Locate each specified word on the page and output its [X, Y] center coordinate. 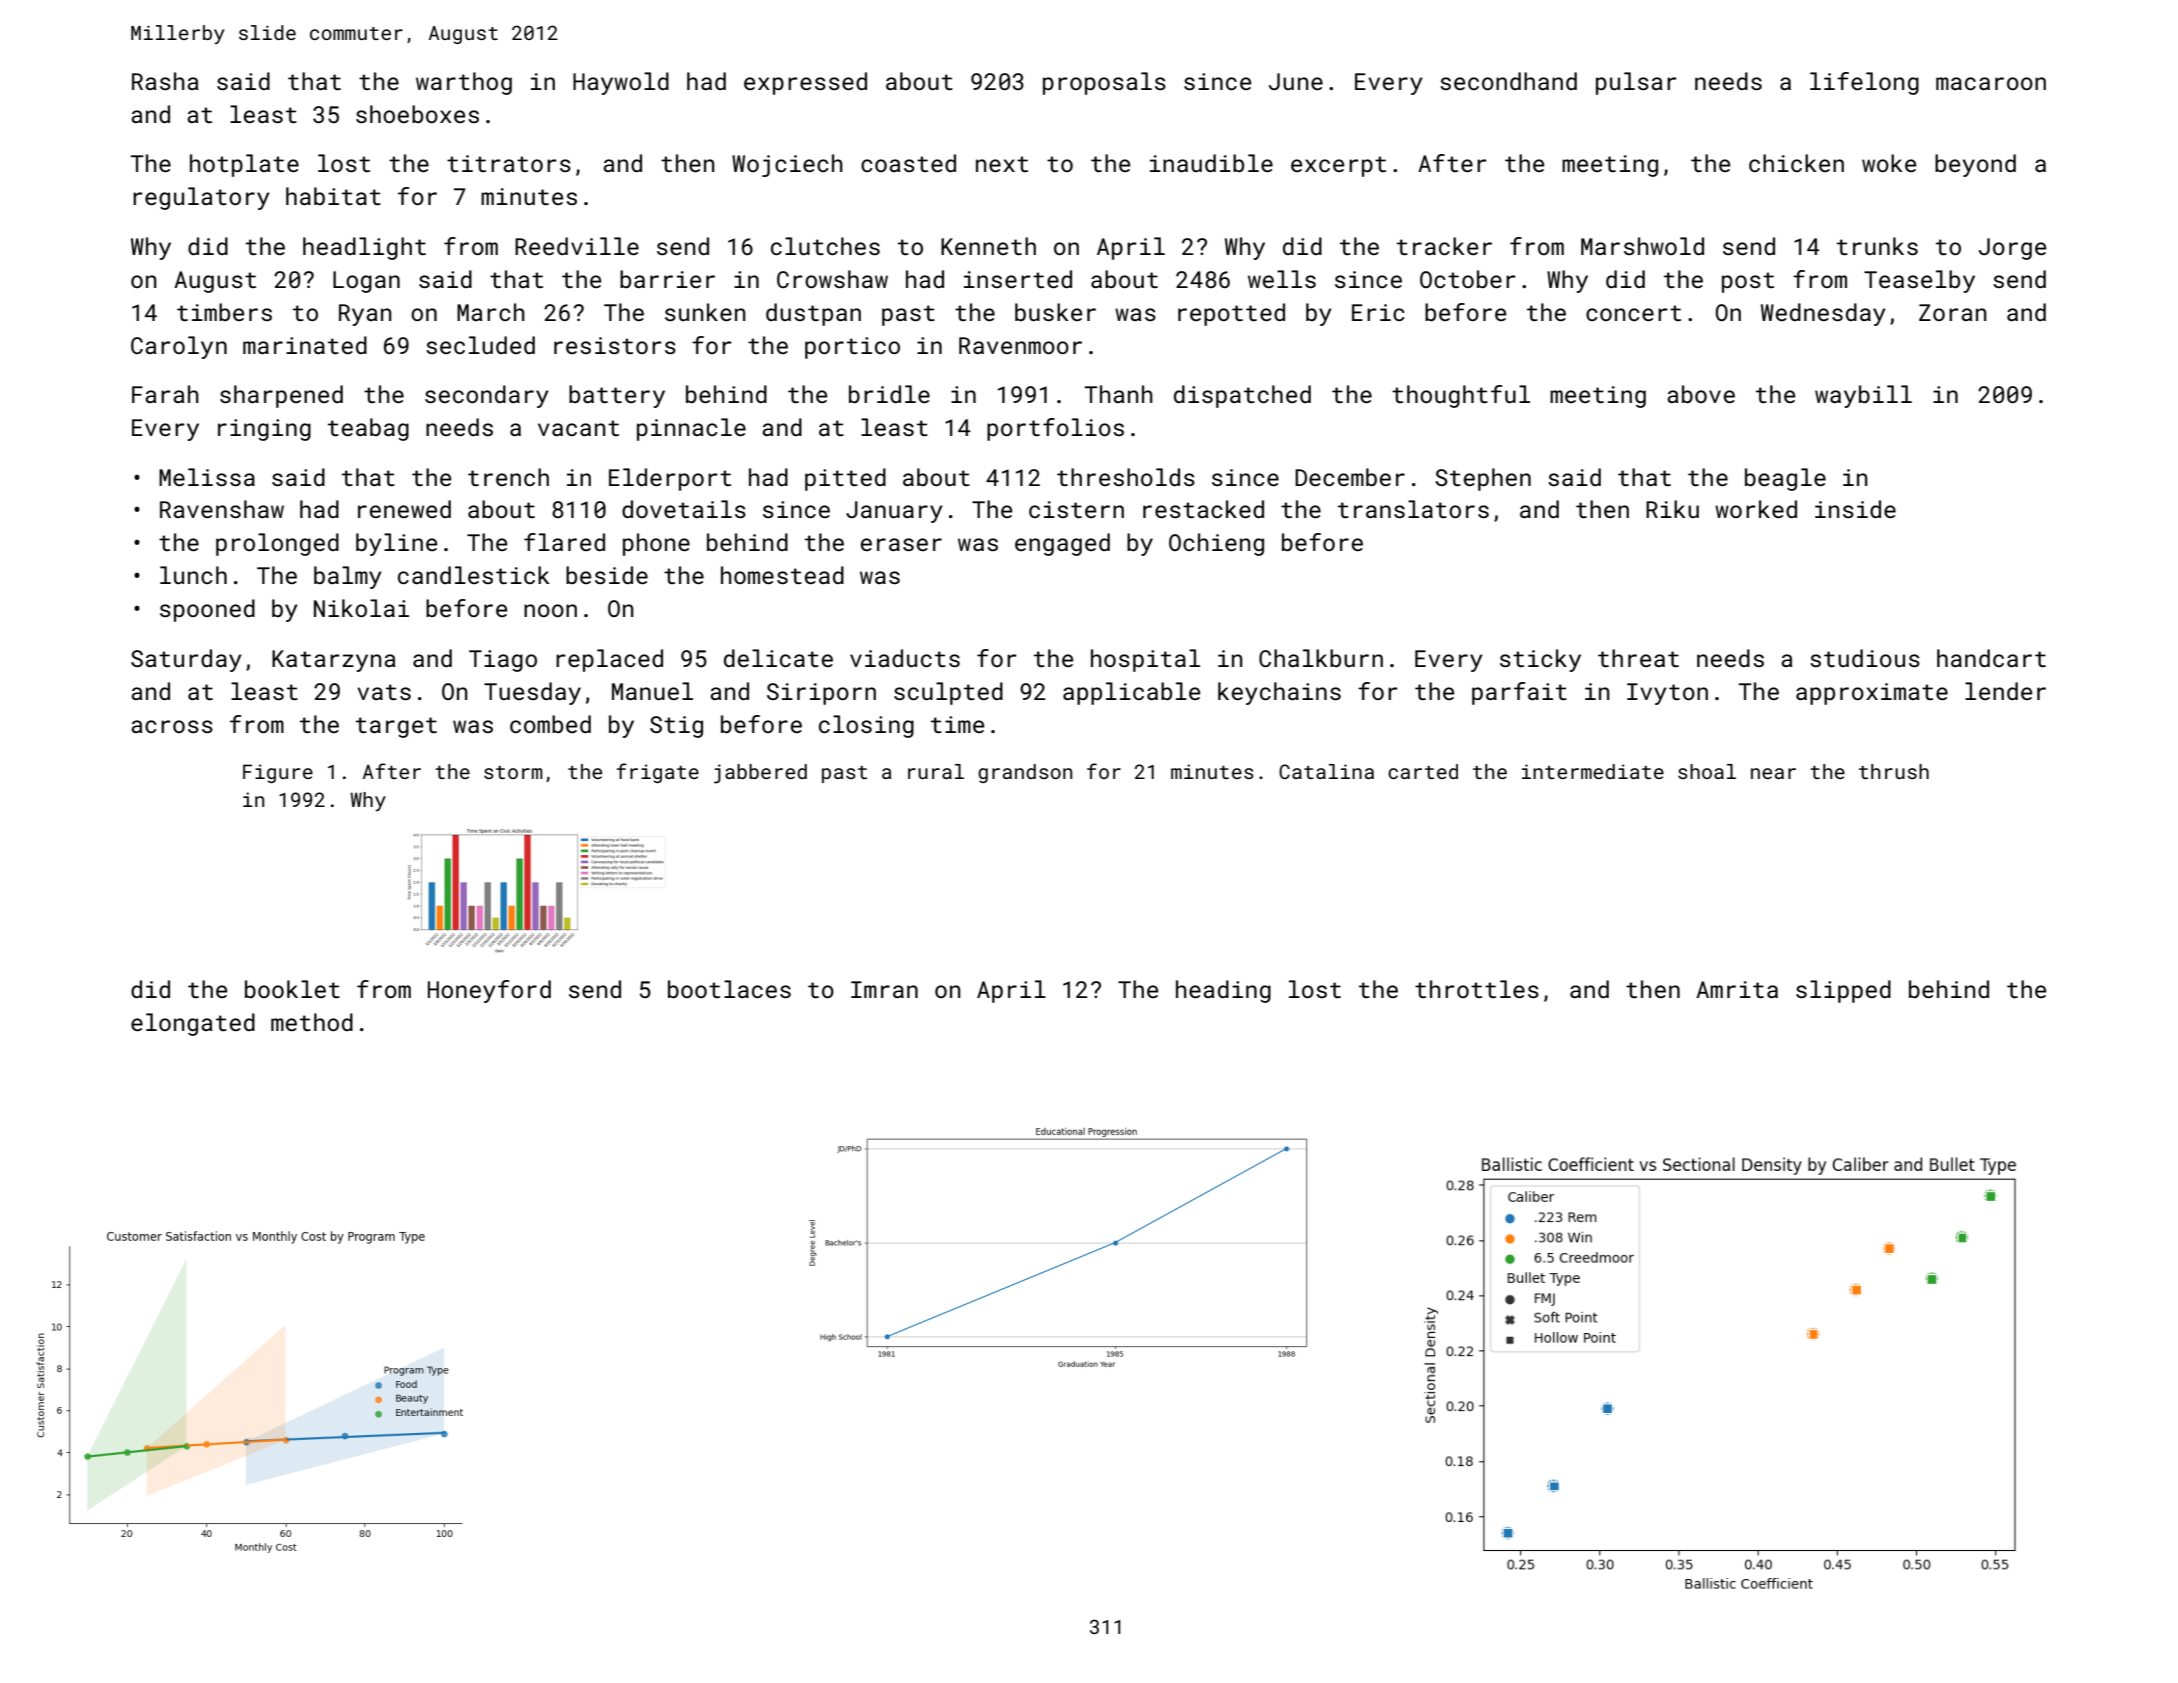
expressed [805, 83]
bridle [889, 394]
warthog [464, 83]
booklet [292, 989]
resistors [615, 345]
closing [866, 726]
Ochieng [1216, 544]
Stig [676, 727]
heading [1223, 991]
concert [1633, 313]
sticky [1540, 660]
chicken [1796, 163]
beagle [1785, 479]
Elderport [670, 479]
